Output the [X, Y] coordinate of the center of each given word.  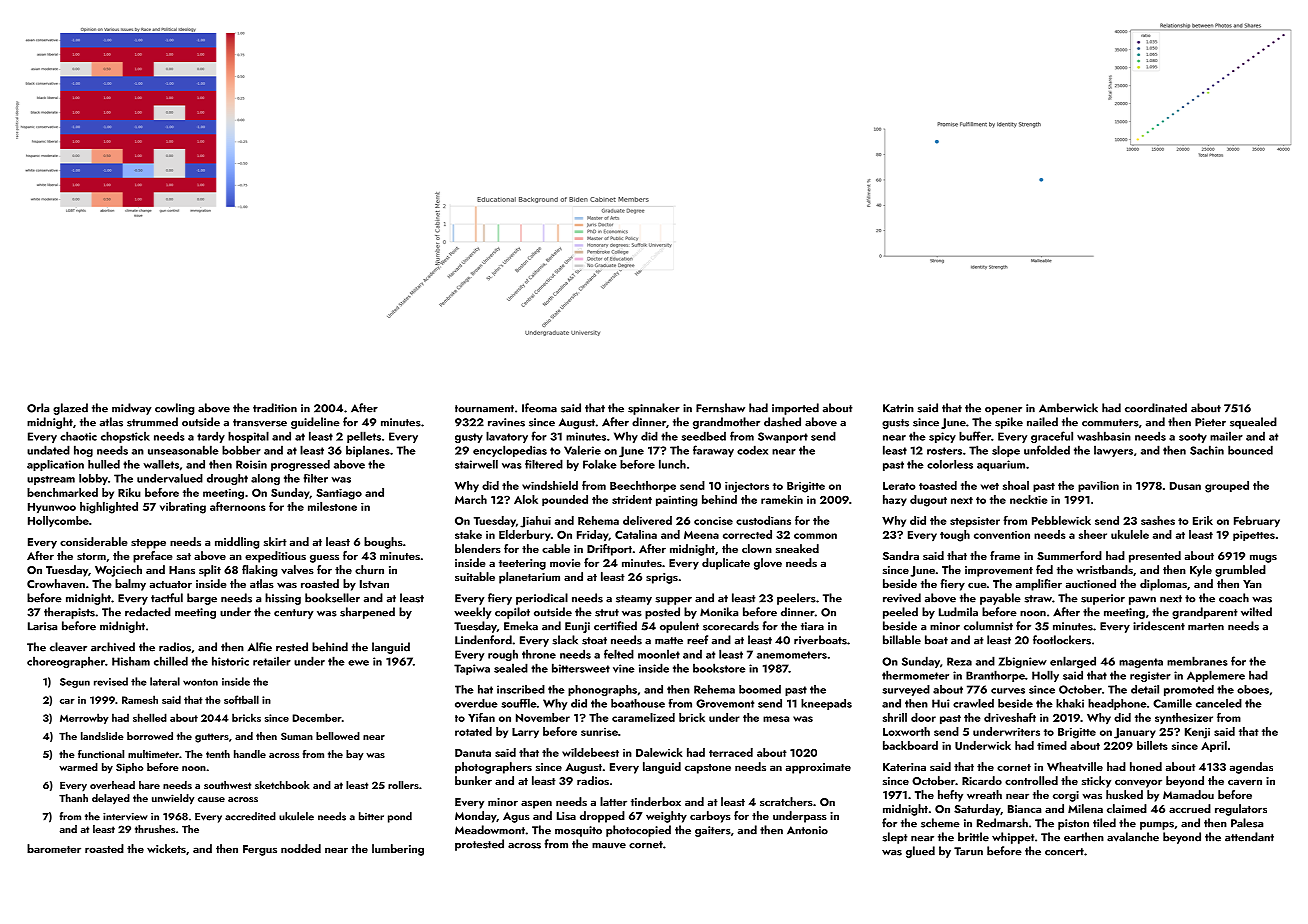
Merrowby [84, 718]
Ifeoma [539, 408]
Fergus [260, 850]
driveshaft [1010, 717]
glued [920, 852]
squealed [1253, 423]
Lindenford [483, 640]
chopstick [125, 437]
